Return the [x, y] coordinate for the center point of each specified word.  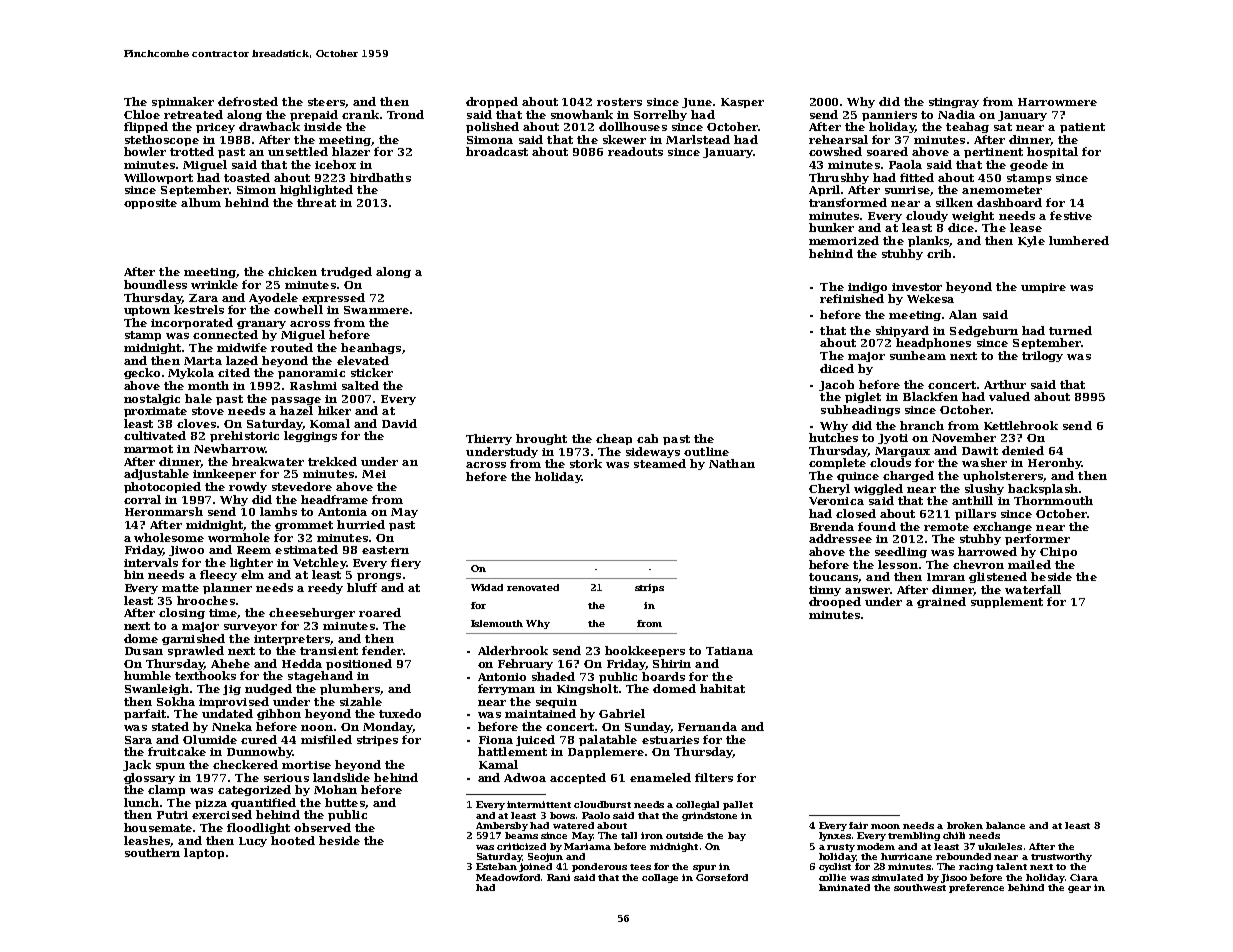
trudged [346, 272]
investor [917, 287]
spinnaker [183, 102]
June [697, 103]
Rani [558, 877]
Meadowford [508, 877]
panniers [889, 116]
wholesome [169, 537]
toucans [833, 577]
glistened [998, 577]
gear [1079, 889]
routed [292, 347]
